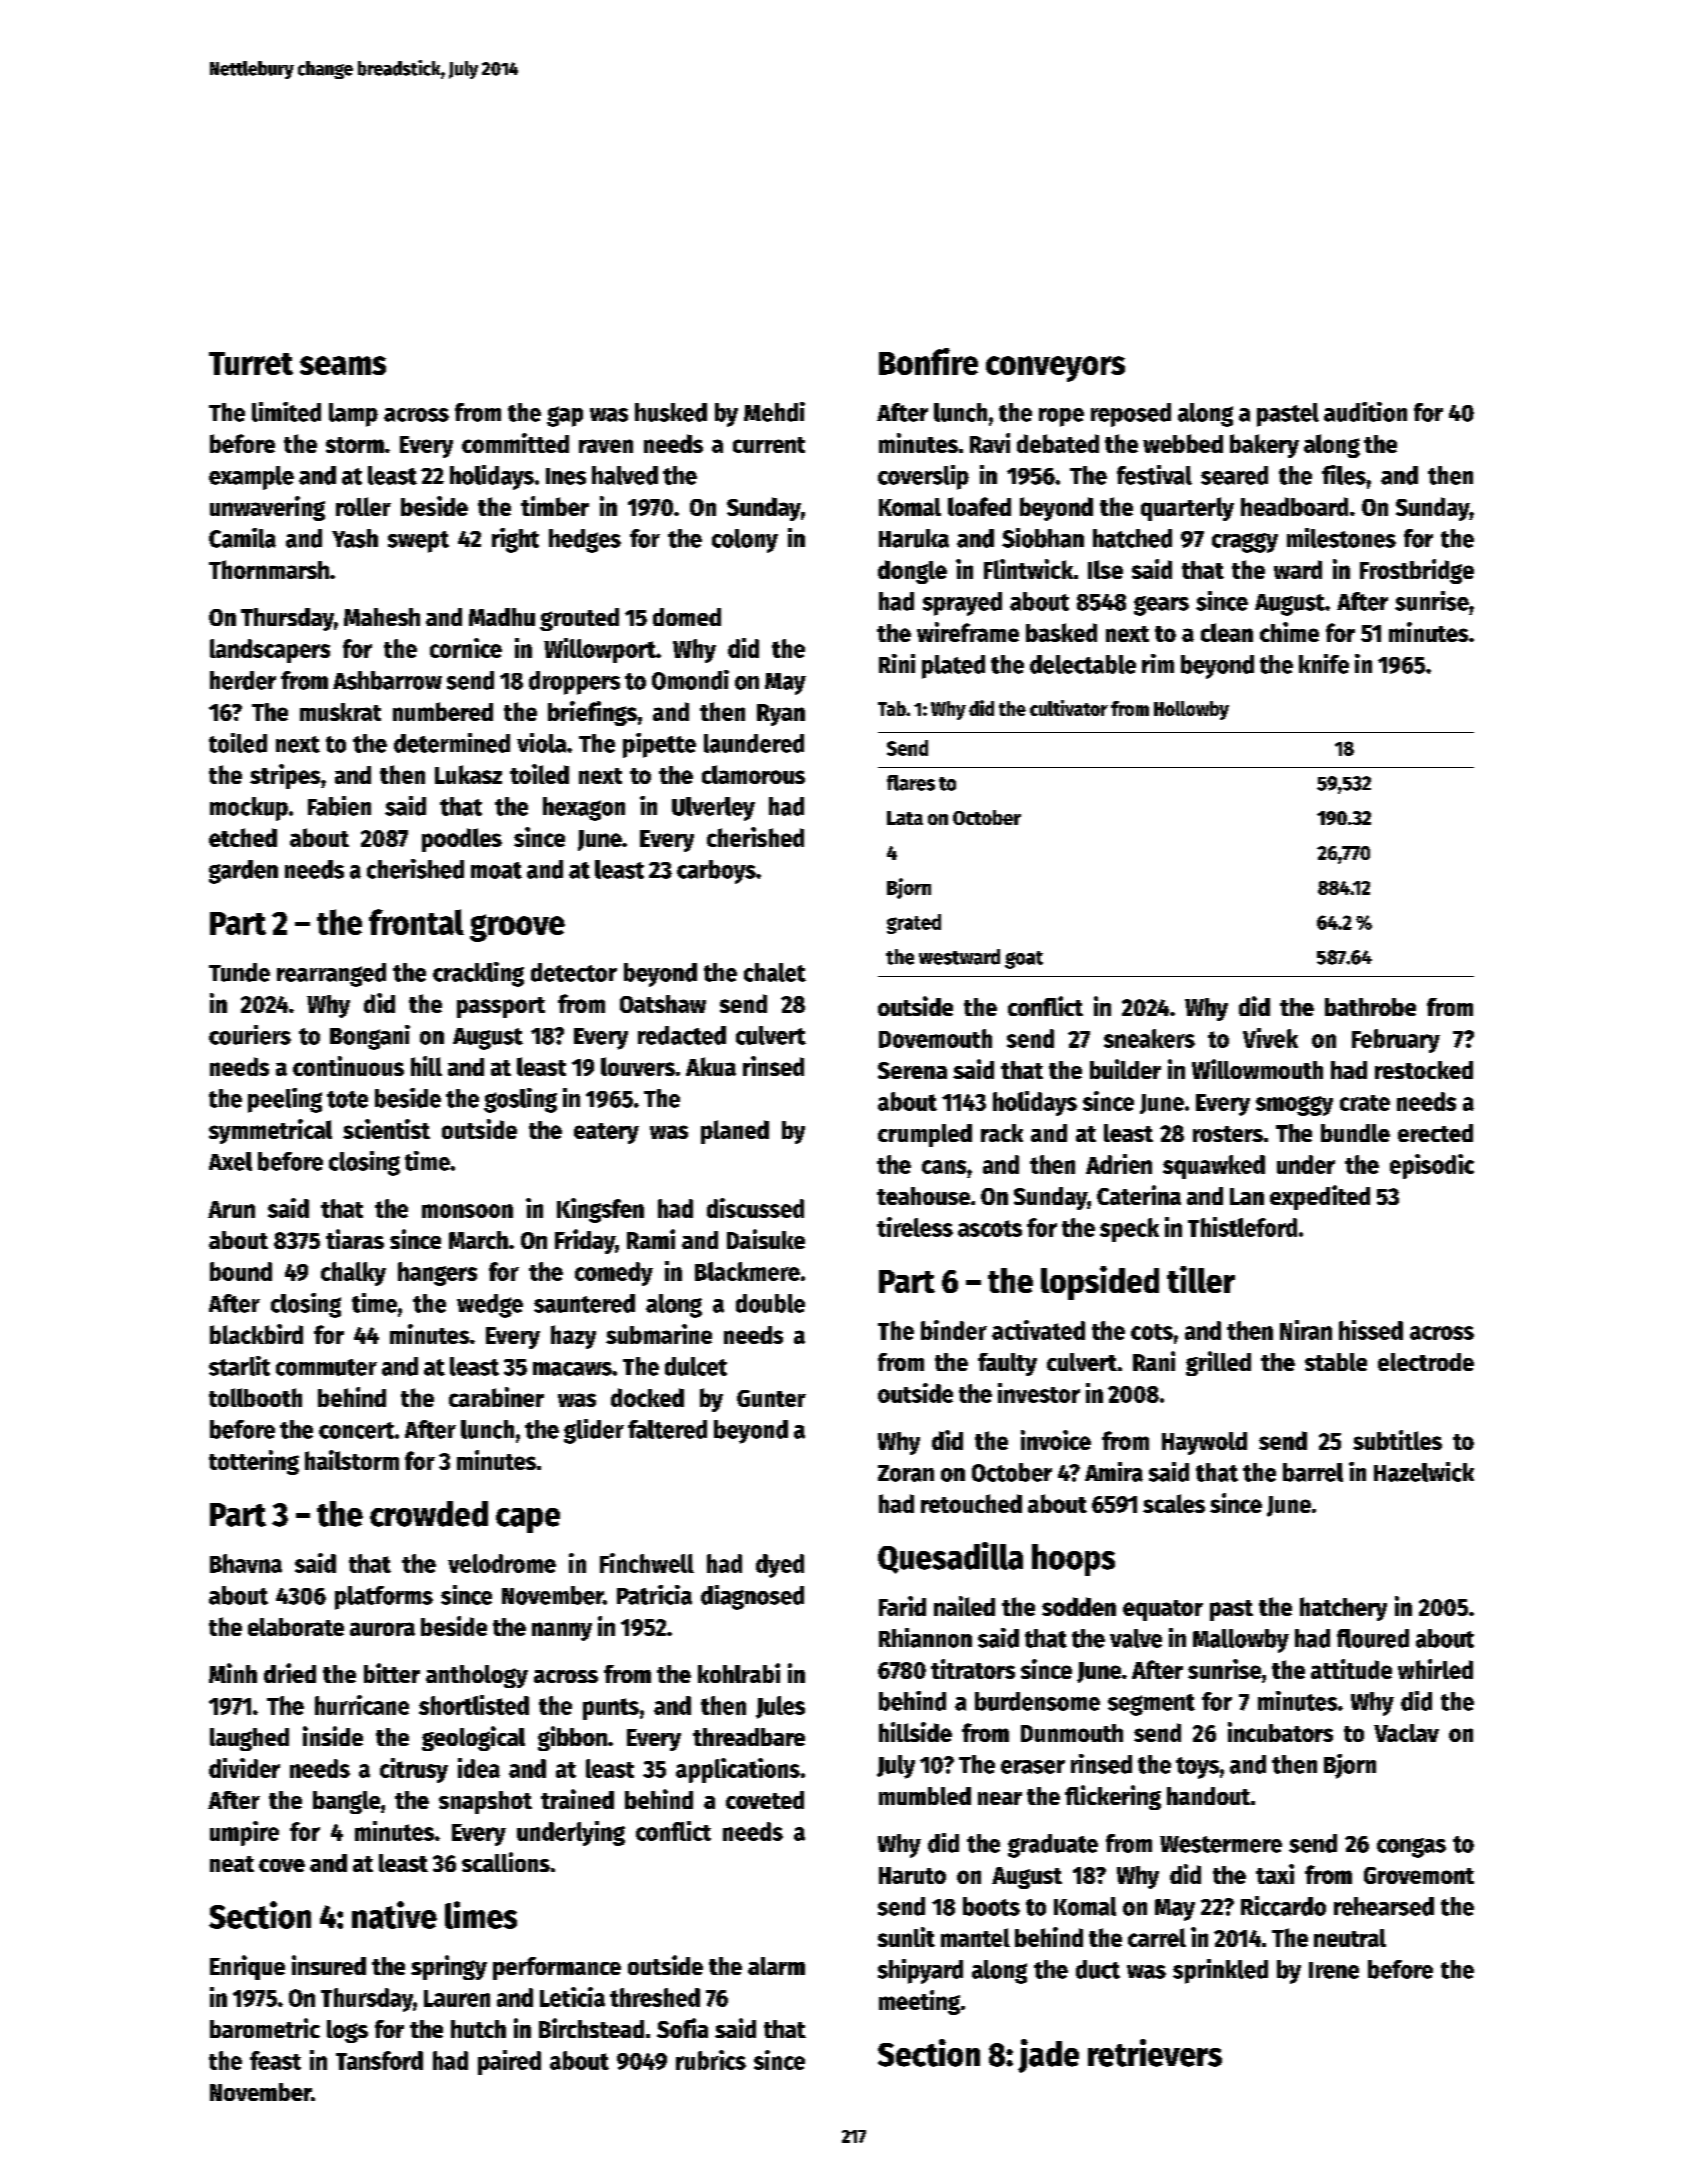 The image size is (1683, 2178). Describe the element at coordinates (562, 1631) in the image. I see `nanny` at that location.
